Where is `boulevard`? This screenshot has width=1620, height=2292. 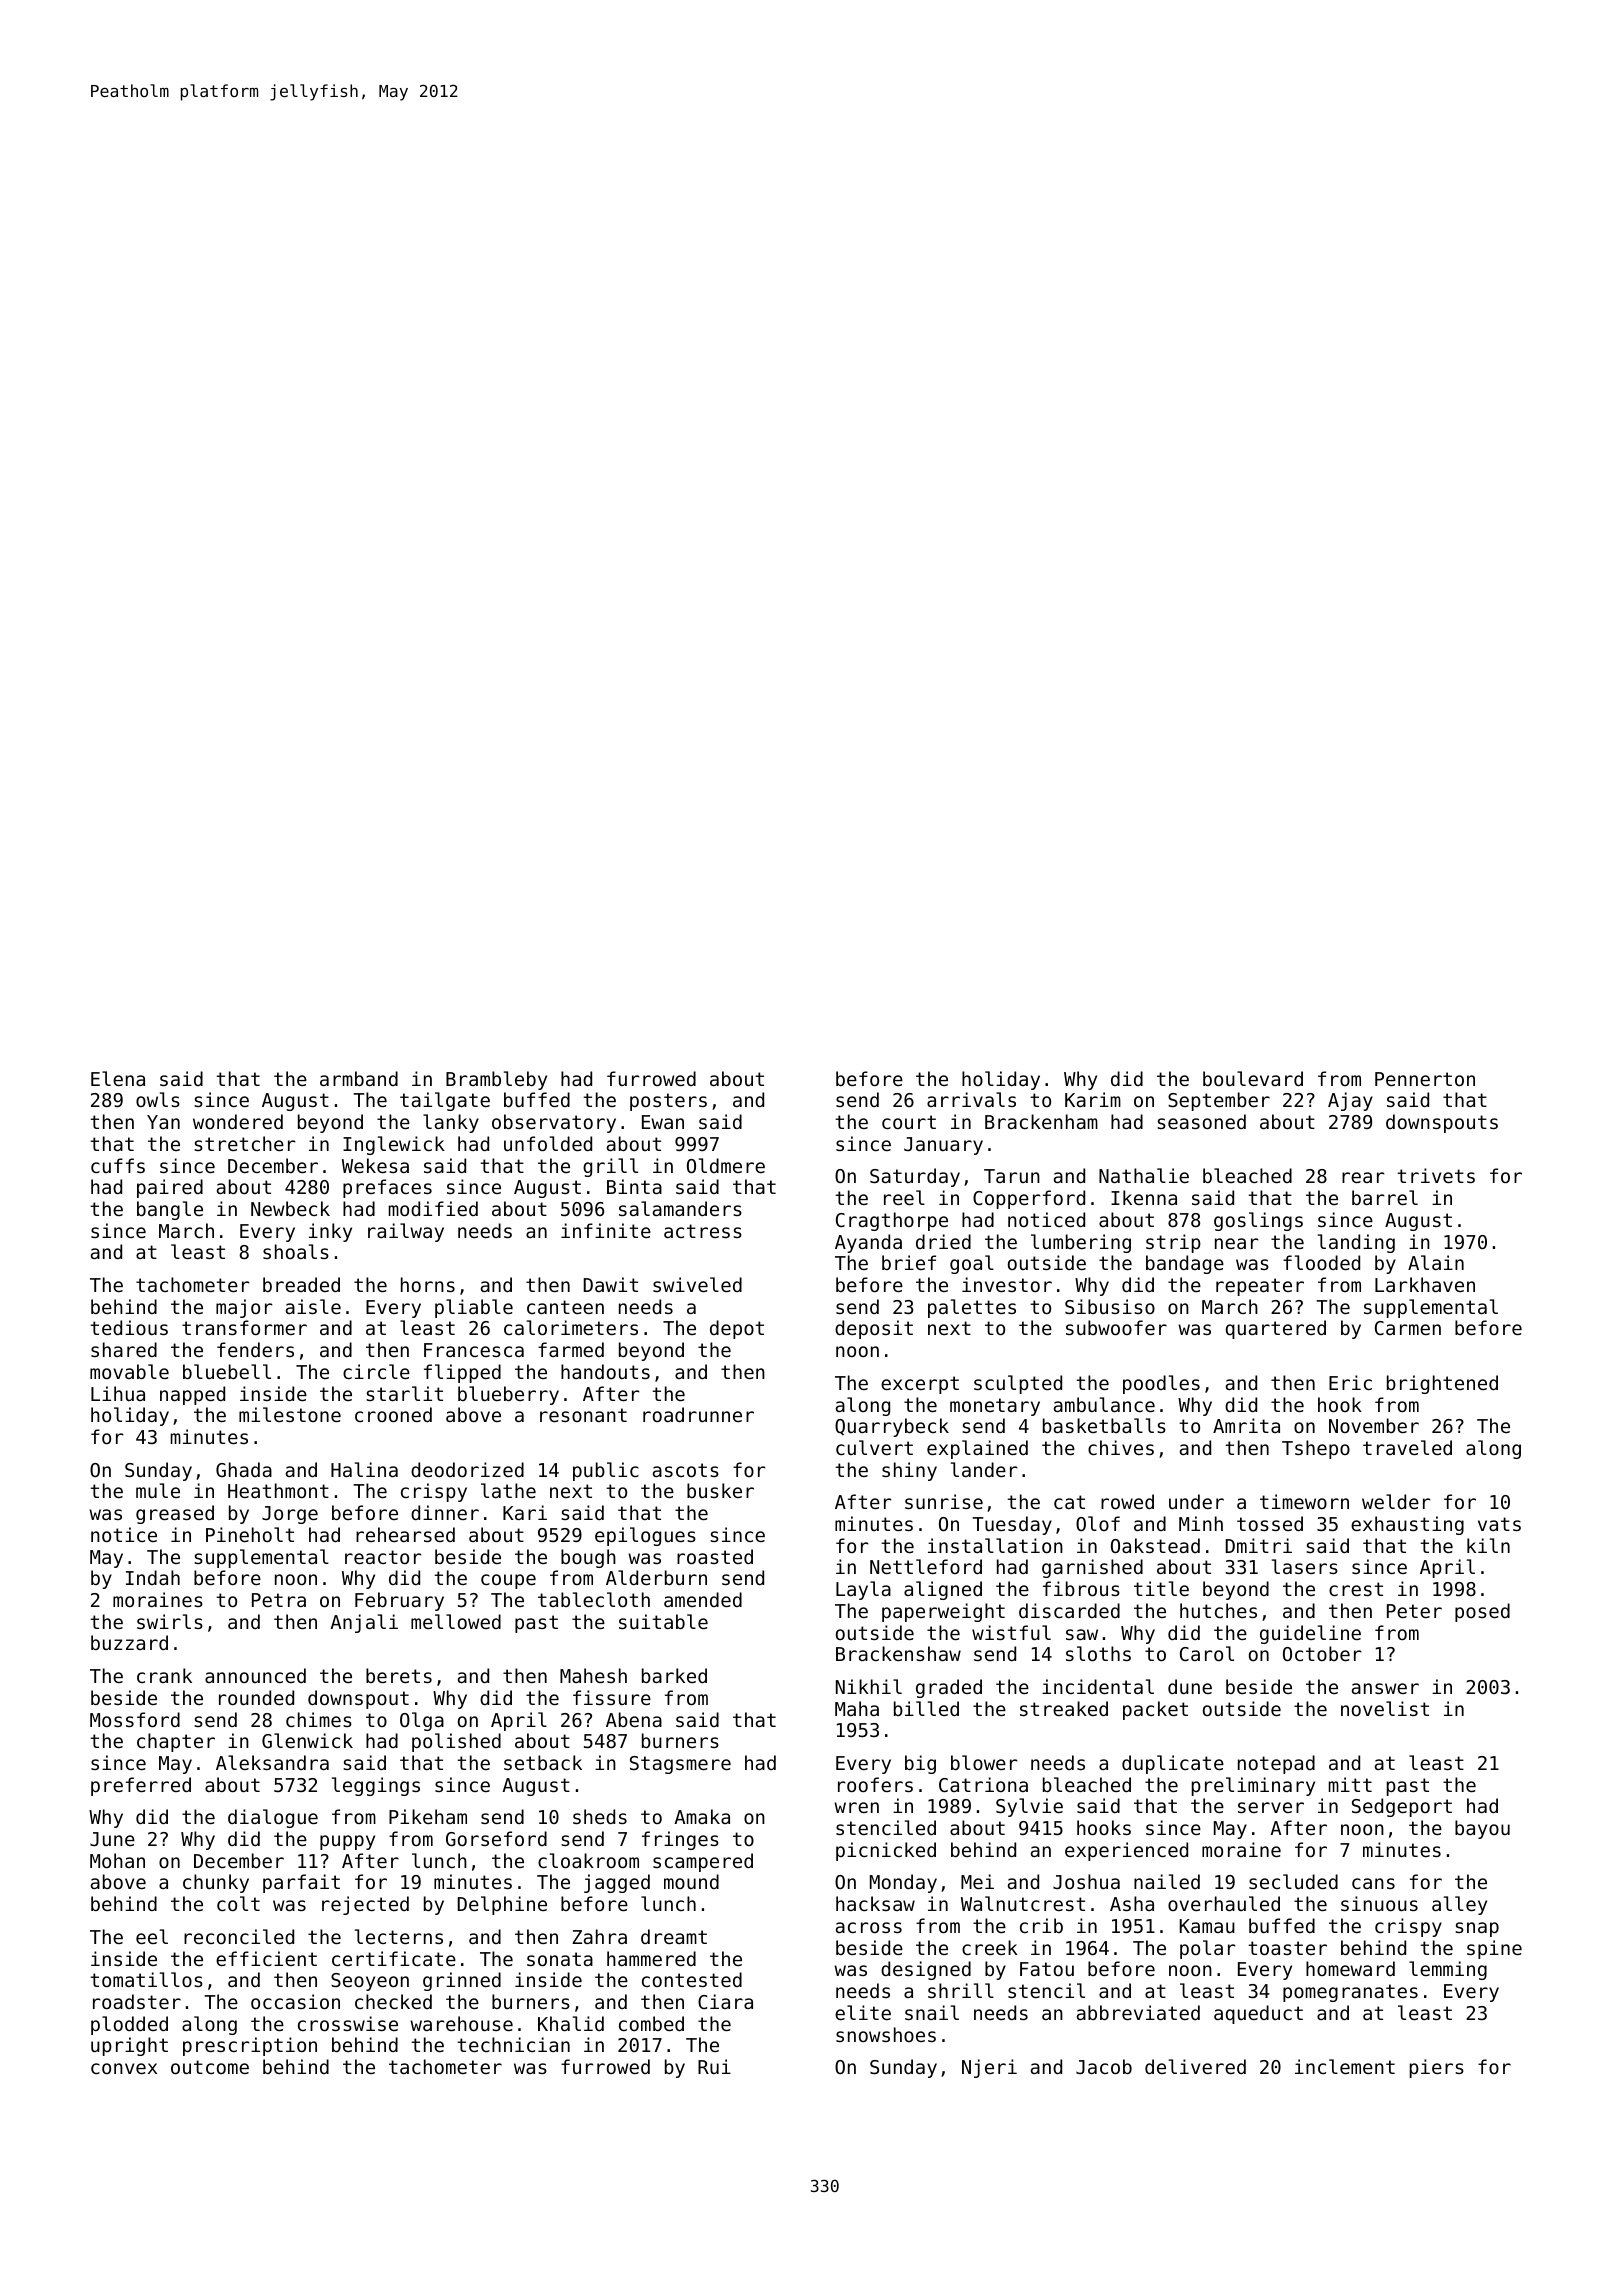
boulevard is located at coordinates (1253, 1078).
